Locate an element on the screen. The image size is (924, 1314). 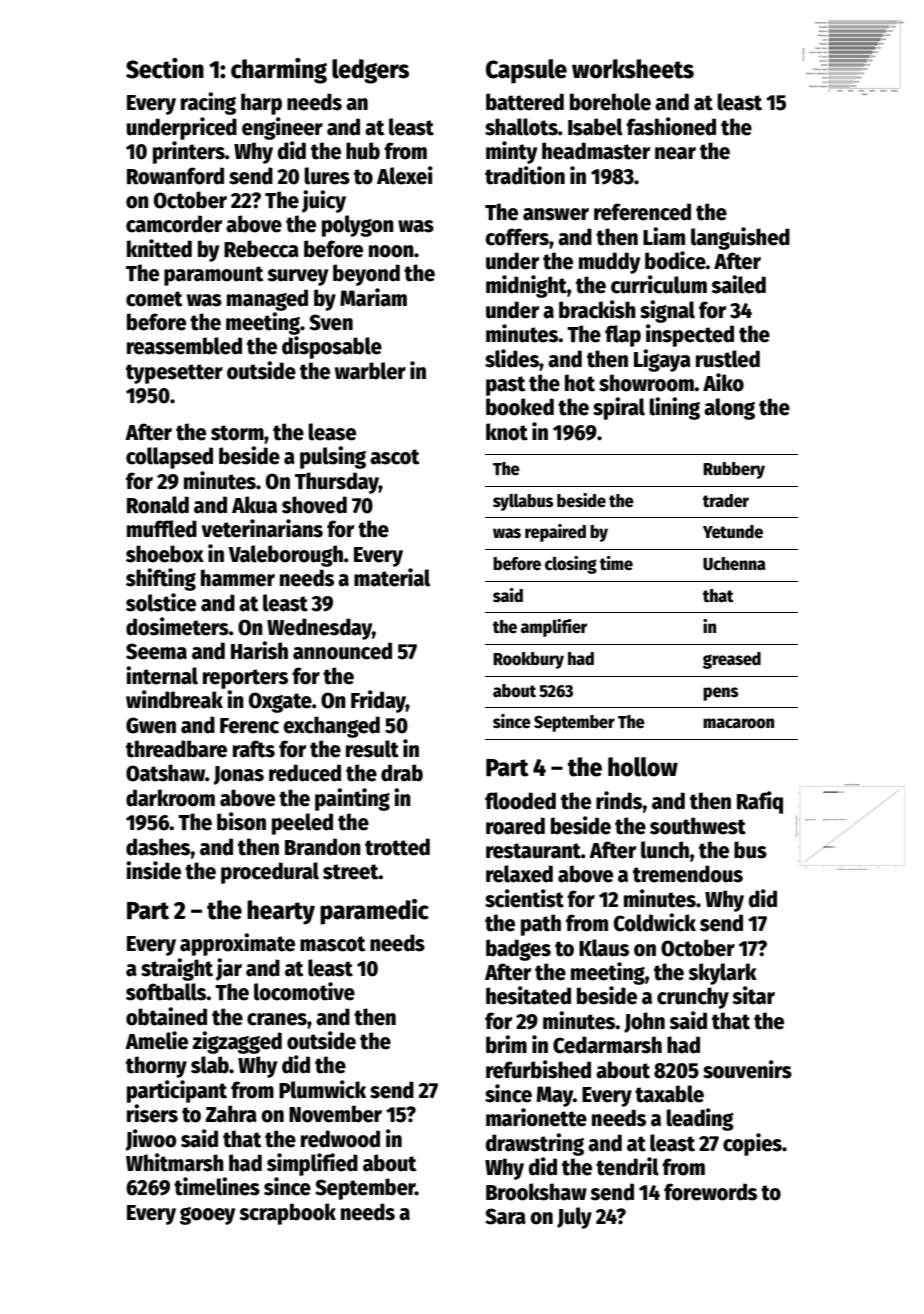
collapsed is located at coordinates (169, 458).
